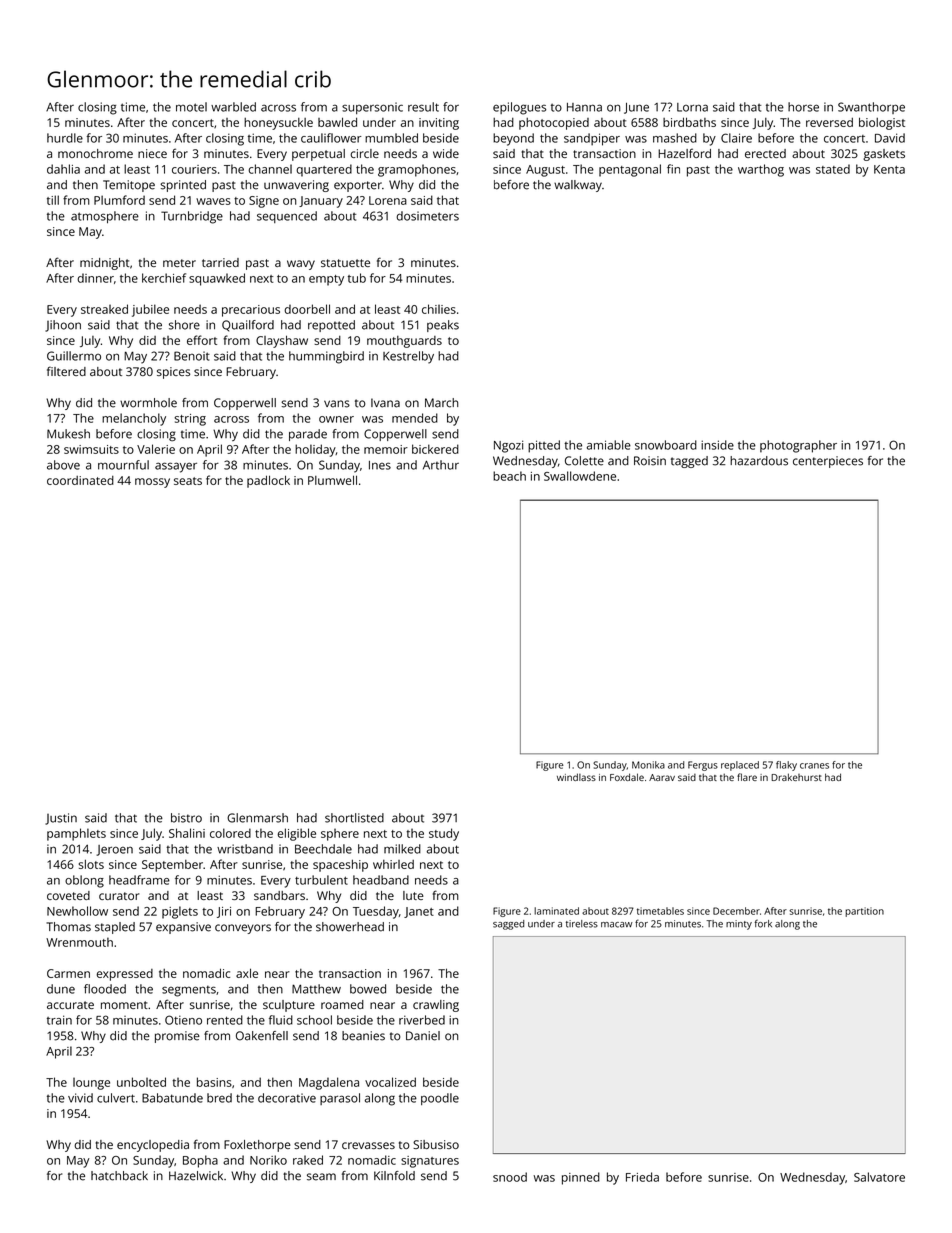 This page has width=952, height=1233. I want to click on dinner, so click(95, 278).
